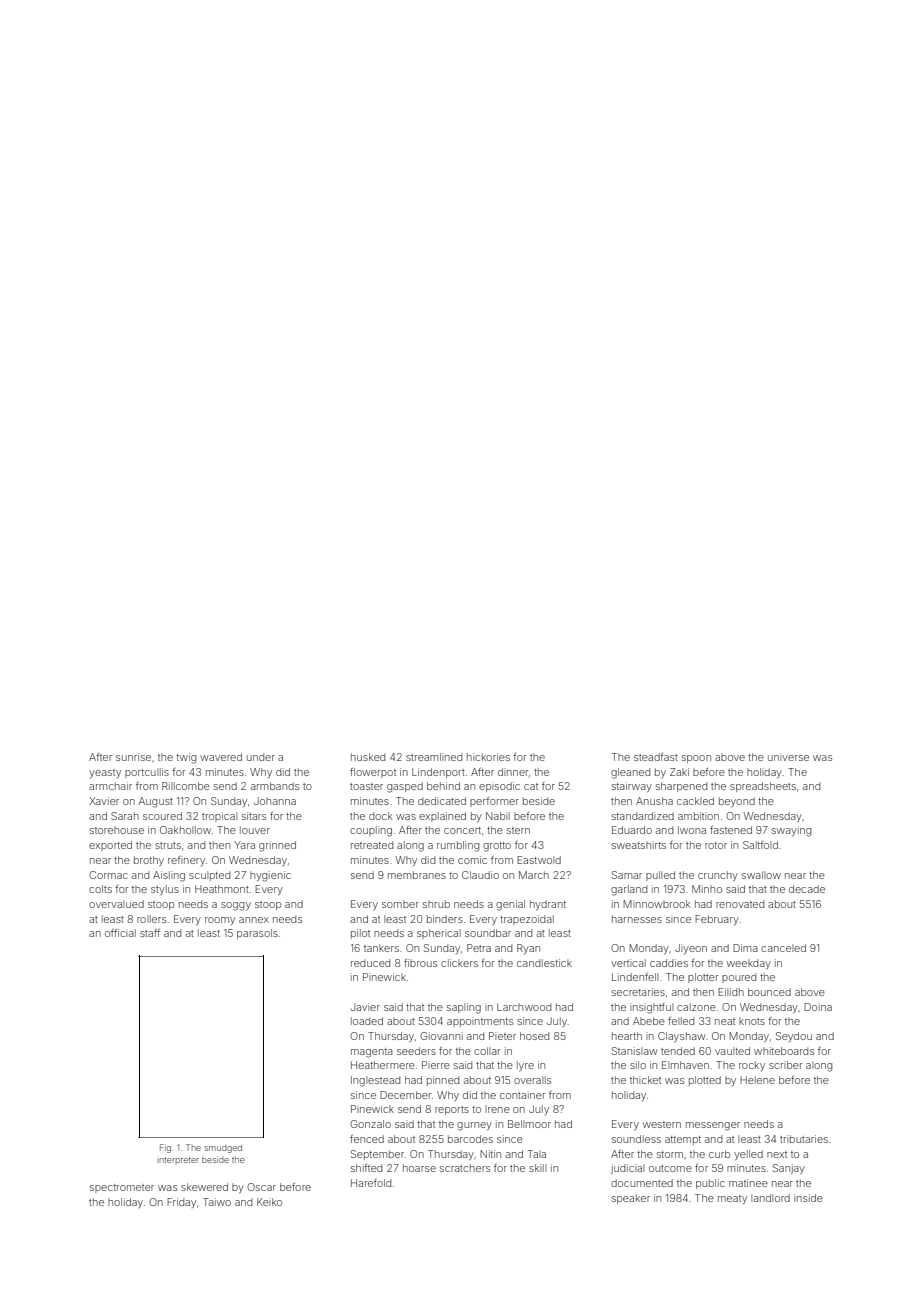 The height and width of the document is (1308, 924). What do you see at coordinates (370, 963) in the document?
I see `reduced` at bounding box center [370, 963].
